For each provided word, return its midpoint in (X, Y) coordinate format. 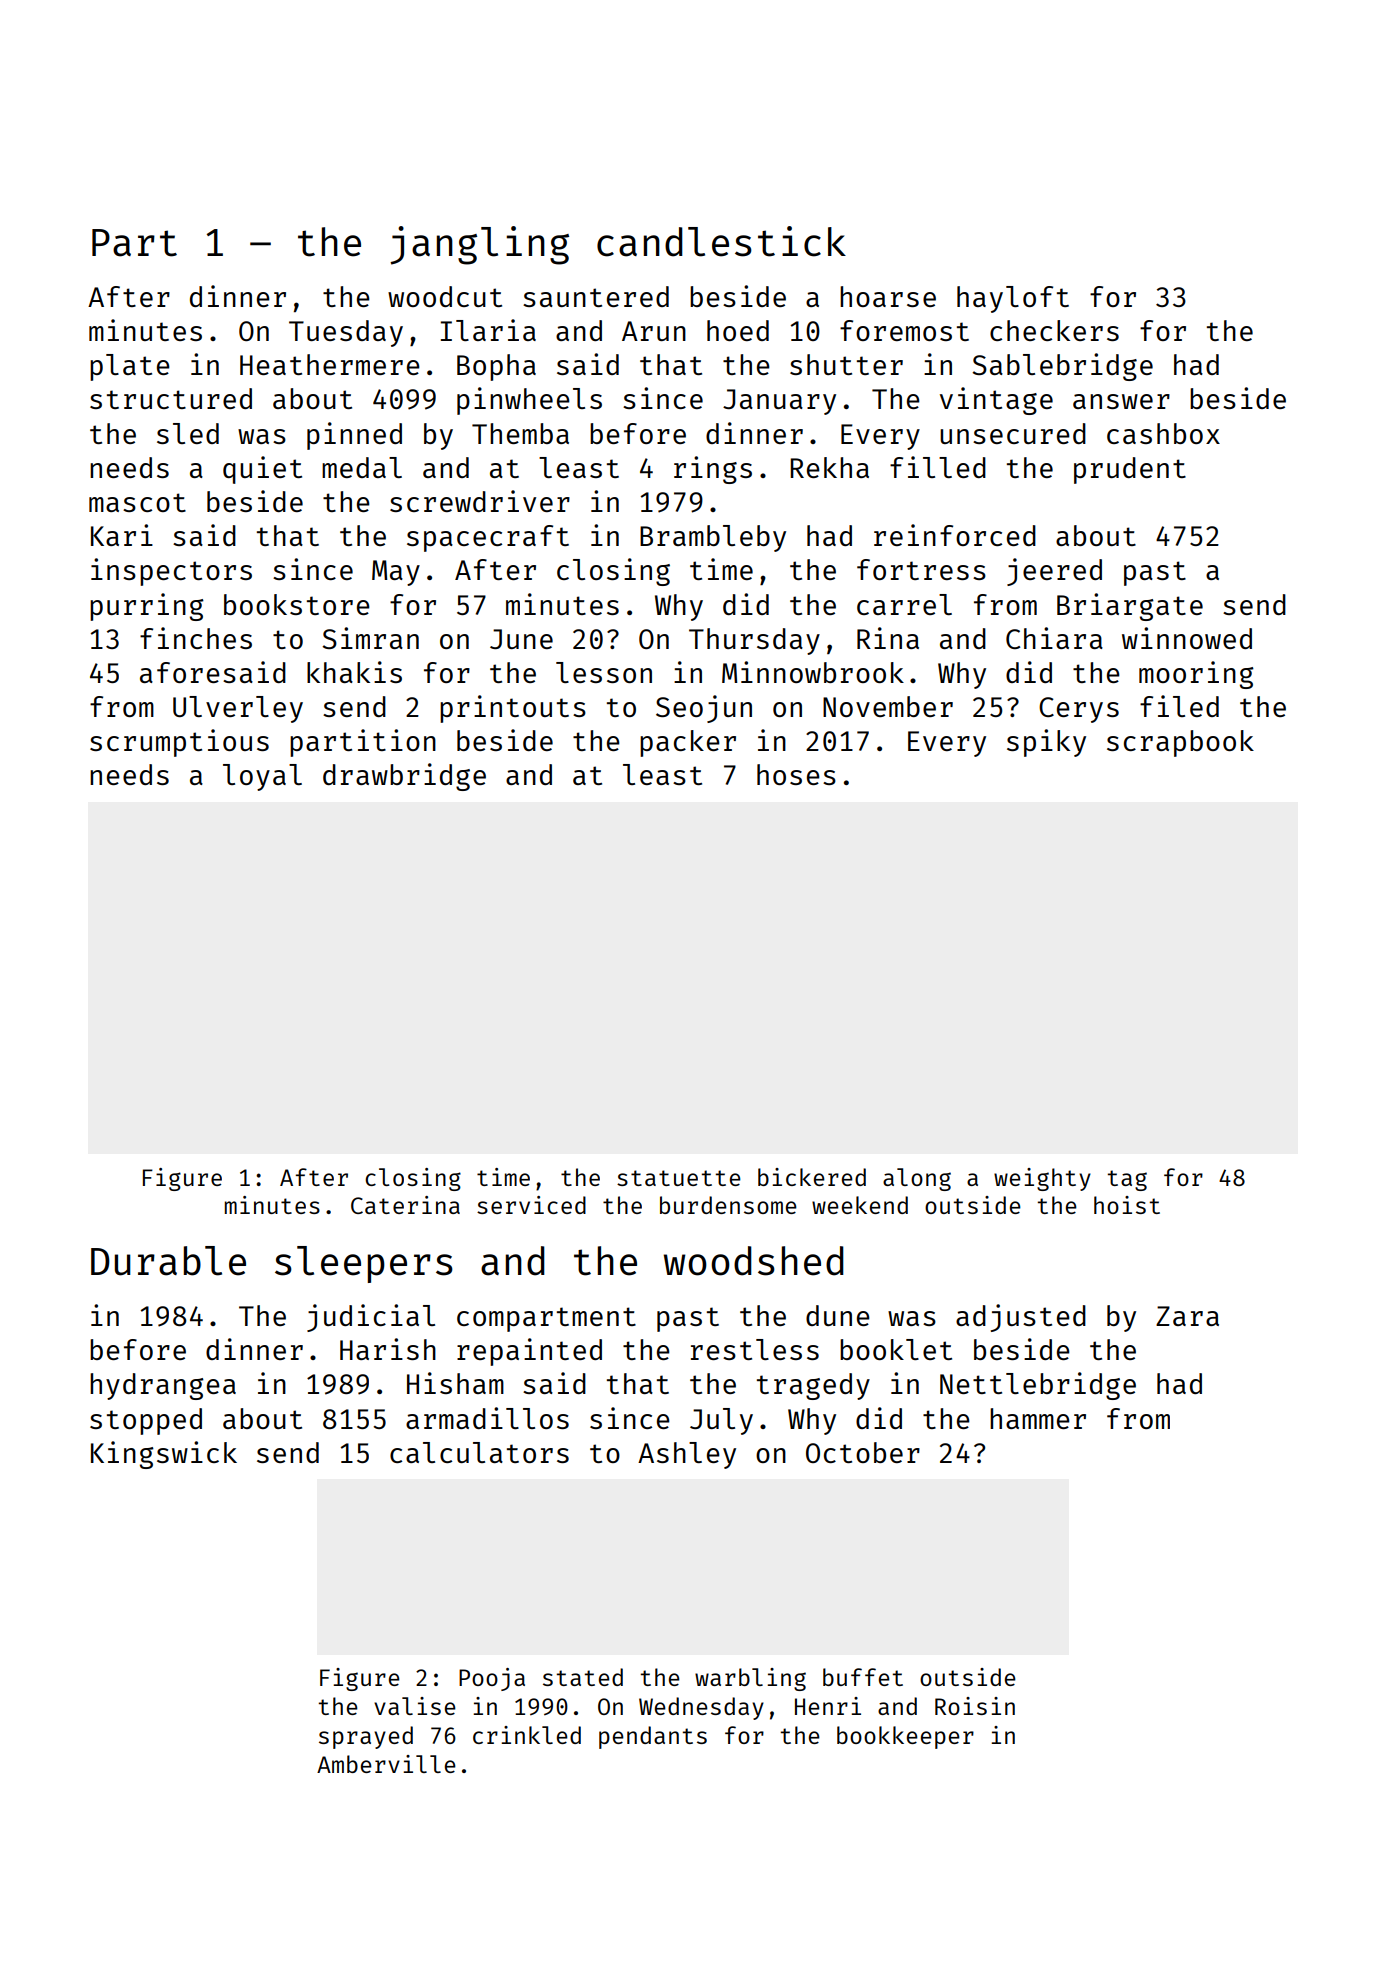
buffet (863, 1677)
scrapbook (1180, 743)
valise (415, 1706)
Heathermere (330, 364)
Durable (168, 1261)
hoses (796, 774)
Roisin (975, 1706)
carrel (904, 604)
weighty (1042, 1179)
